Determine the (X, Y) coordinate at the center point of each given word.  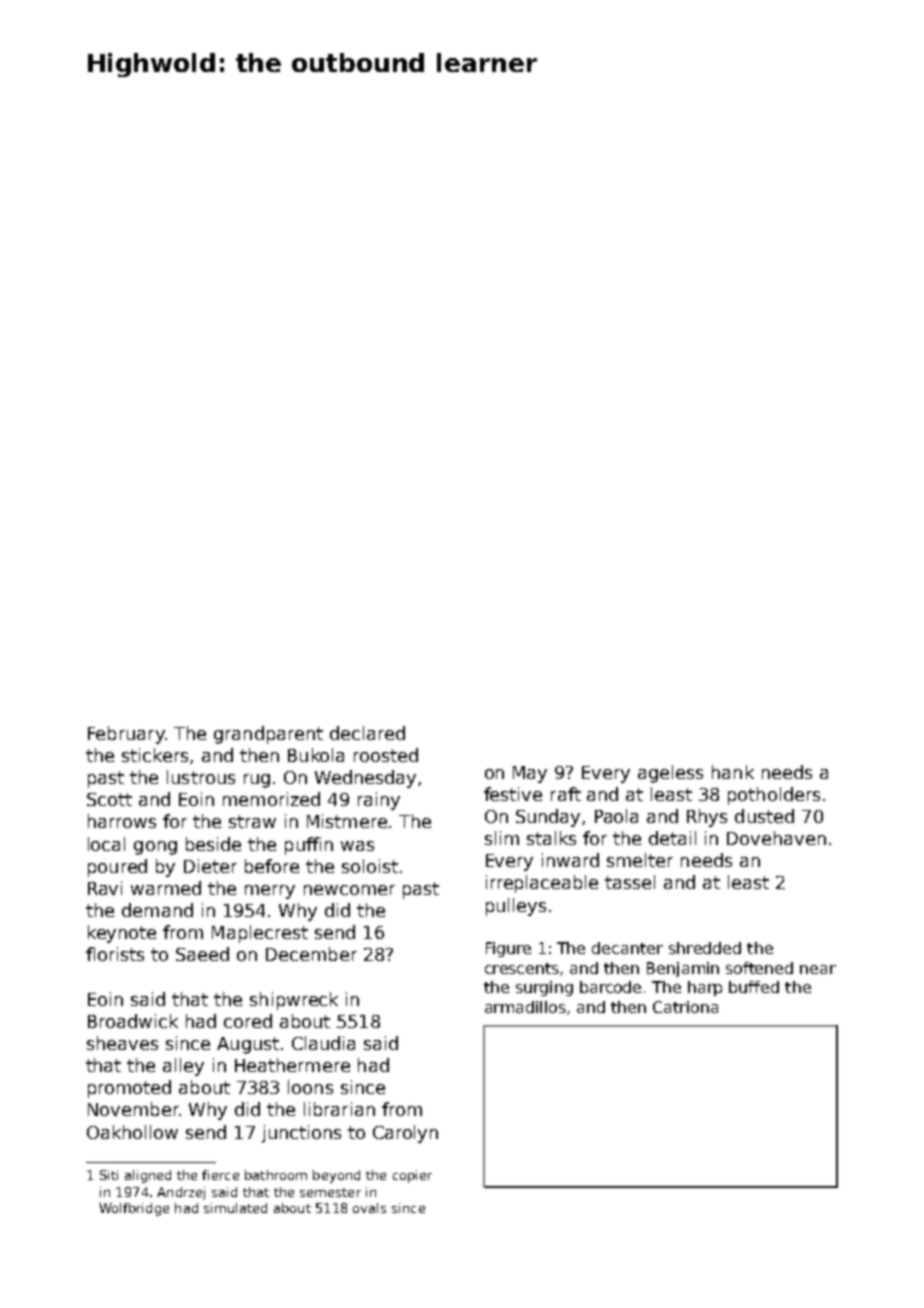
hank (733, 772)
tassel (630, 882)
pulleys (516, 907)
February (126, 735)
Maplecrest (260, 934)
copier (412, 1176)
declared (367, 733)
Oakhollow (132, 1132)
